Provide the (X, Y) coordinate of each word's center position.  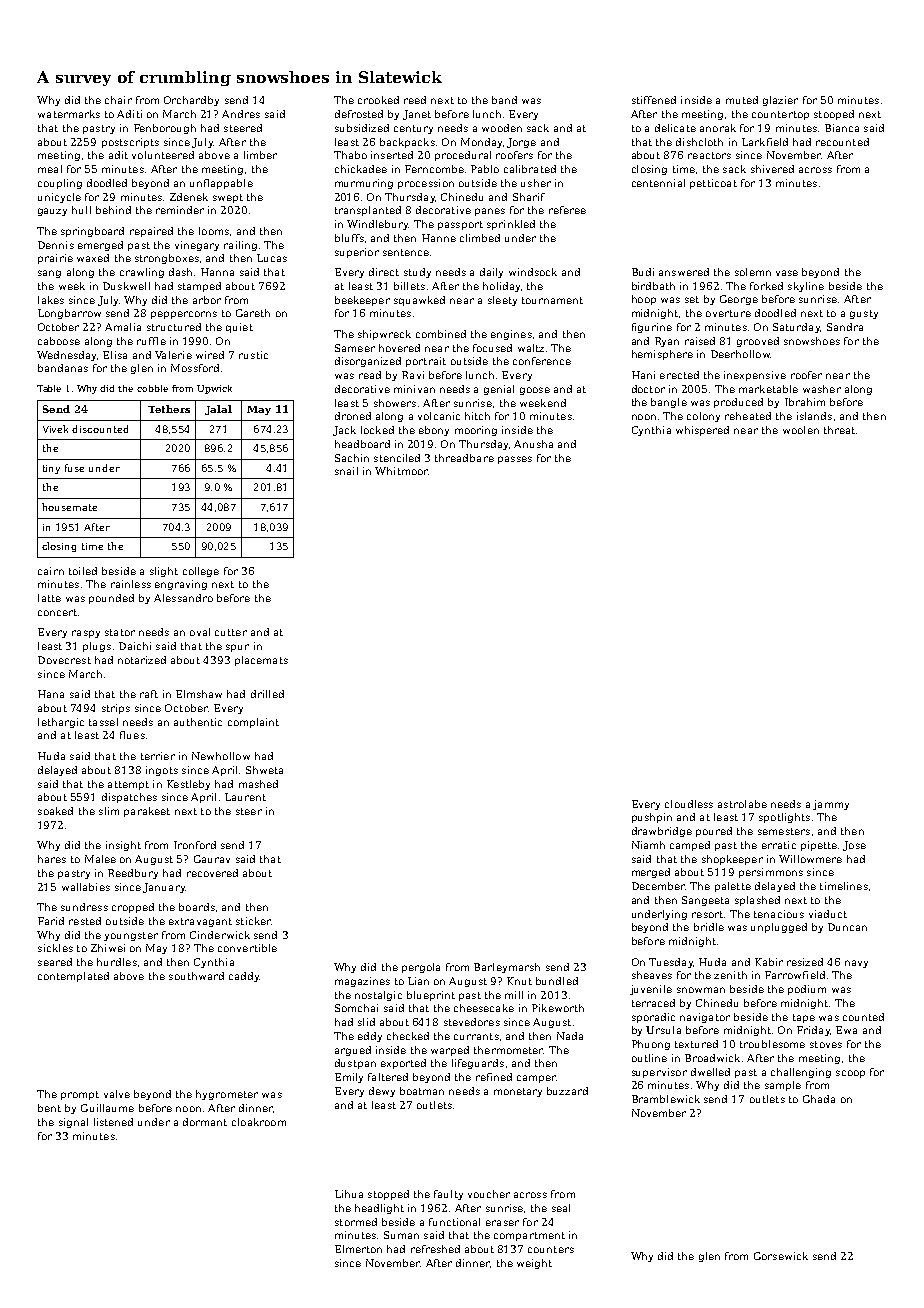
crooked (378, 100)
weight (534, 1264)
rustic (253, 355)
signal (73, 1123)
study (417, 273)
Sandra (845, 327)
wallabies (86, 887)
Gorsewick (781, 1256)
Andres (241, 114)
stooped (834, 115)
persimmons (771, 873)
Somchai (356, 1008)
